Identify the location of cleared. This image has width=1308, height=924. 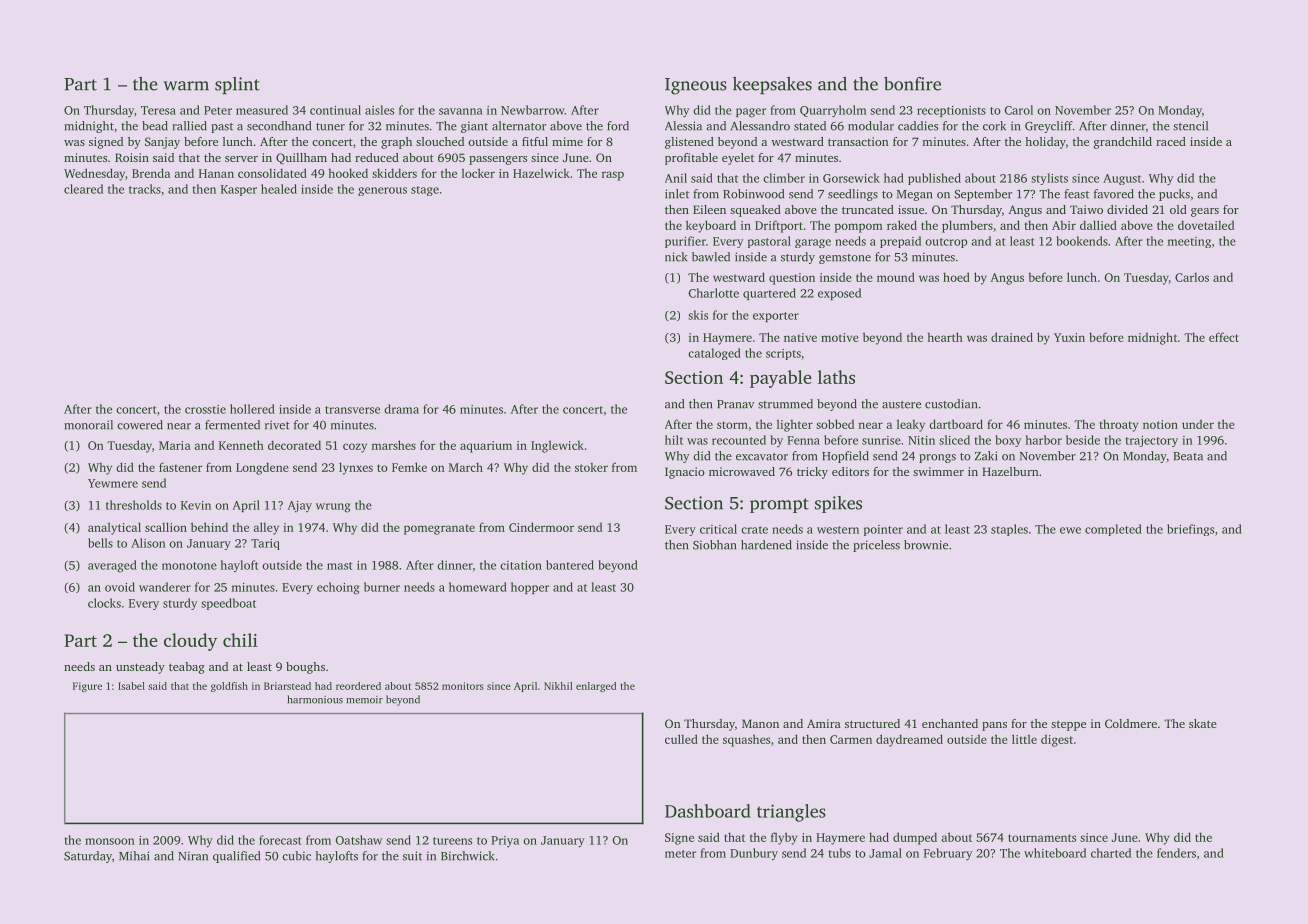
(83, 189).
